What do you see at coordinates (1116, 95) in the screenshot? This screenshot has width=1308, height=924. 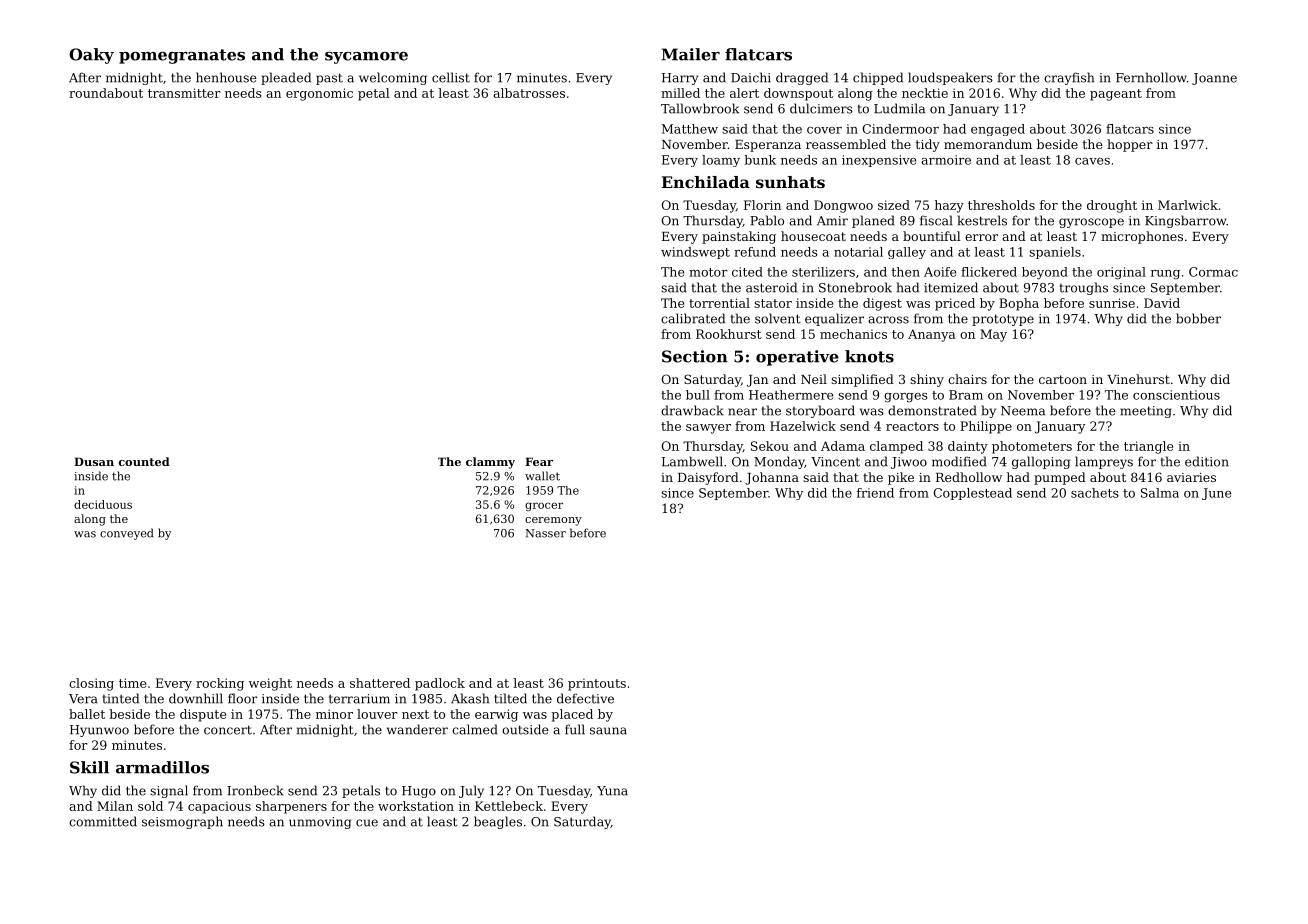 I see `pageant` at bounding box center [1116, 95].
